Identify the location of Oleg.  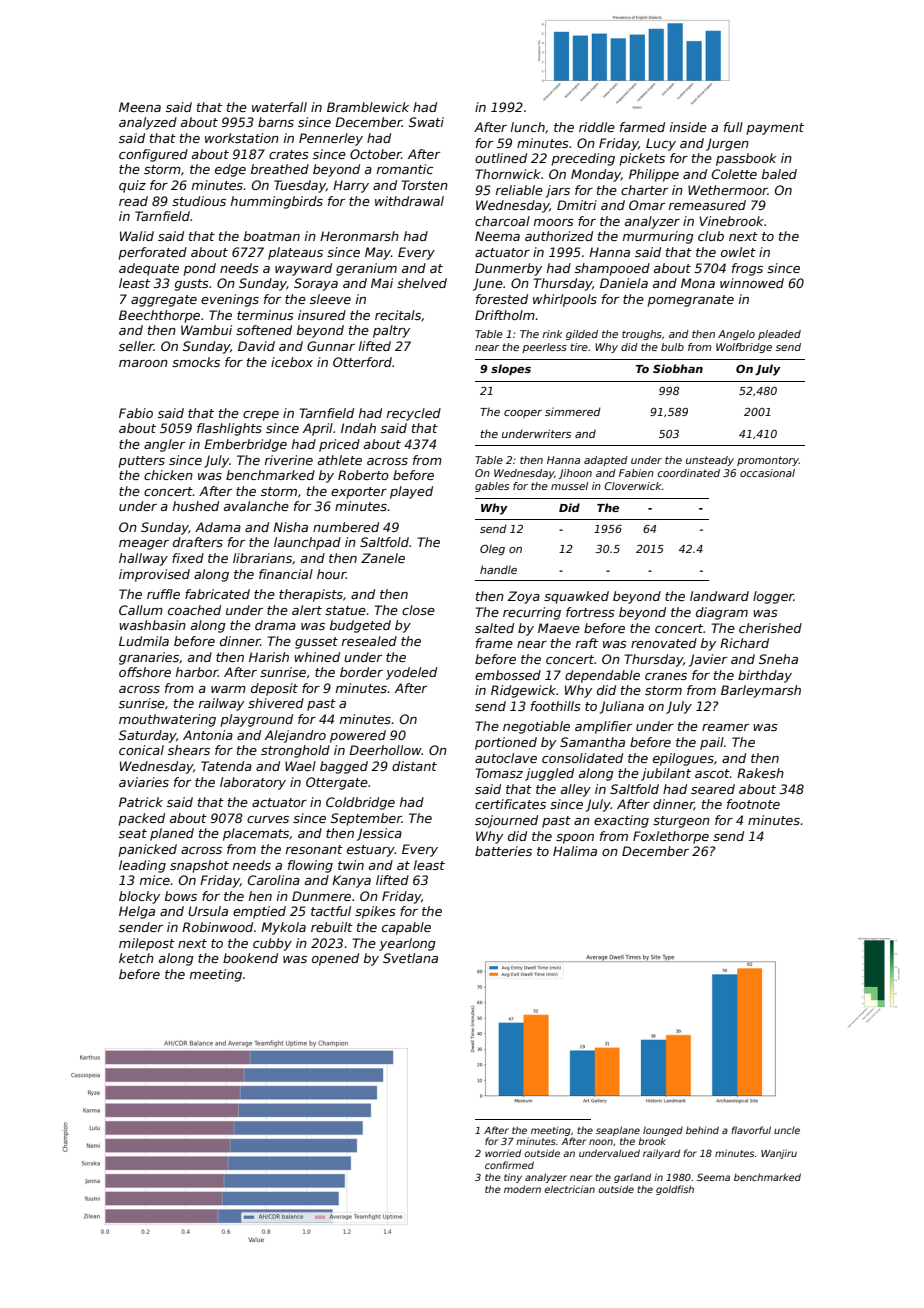
(492, 549).
